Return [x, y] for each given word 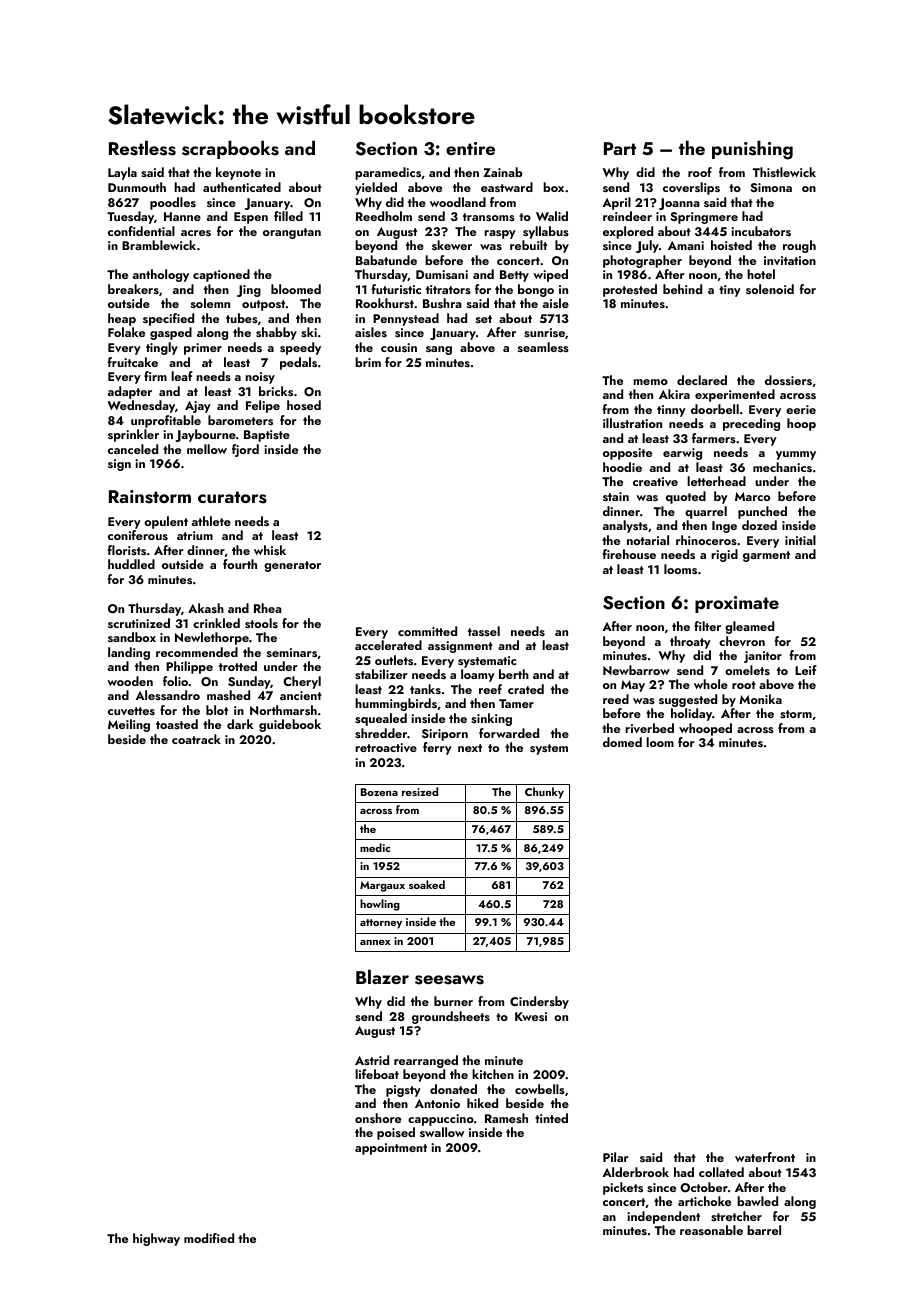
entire [470, 148]
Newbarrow [636, 670]
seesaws [449, 980]
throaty [690, 642]
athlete [211, 521]
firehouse [629, 554]
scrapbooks [230, 149]
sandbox [132, 637]
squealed [381, 719]
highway [156, 1239]
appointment [391, 1149]
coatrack [196, 739]
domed [622, 742]
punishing [752, 150]
